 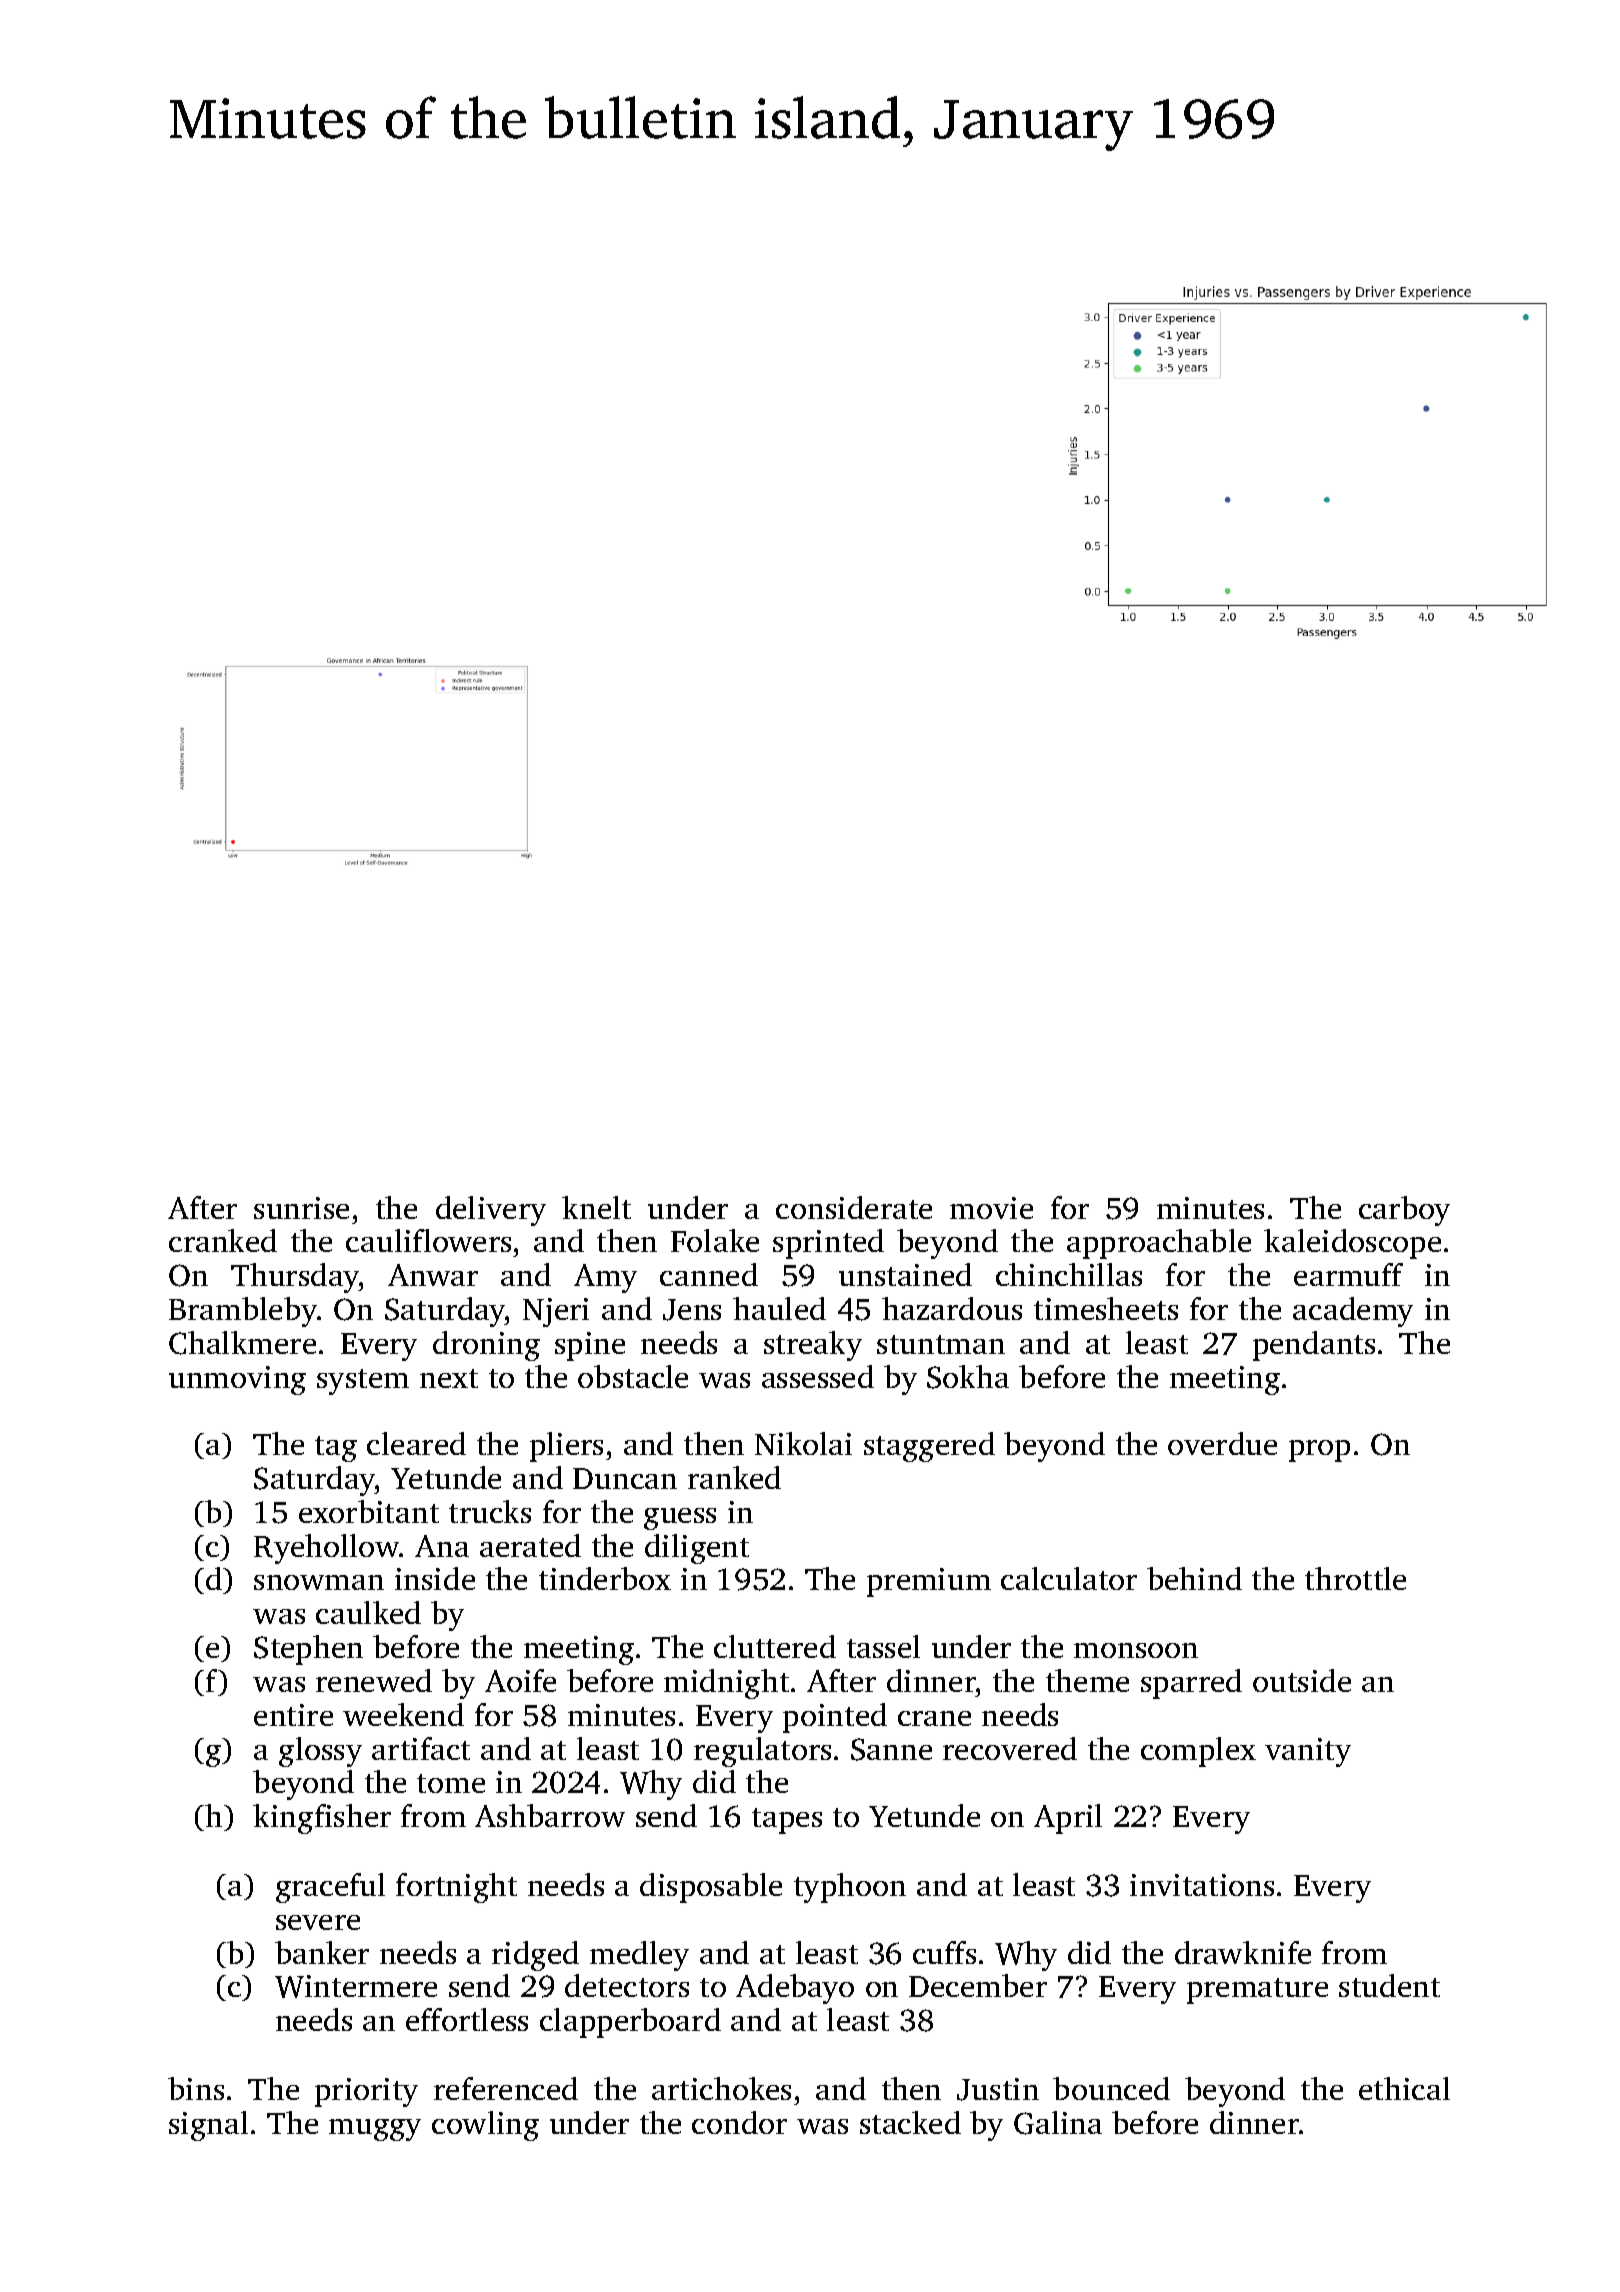 What do you see at coordinates (991, 1208) in the screenshot?
I see `movie` at bounding box center [991, 1208].
